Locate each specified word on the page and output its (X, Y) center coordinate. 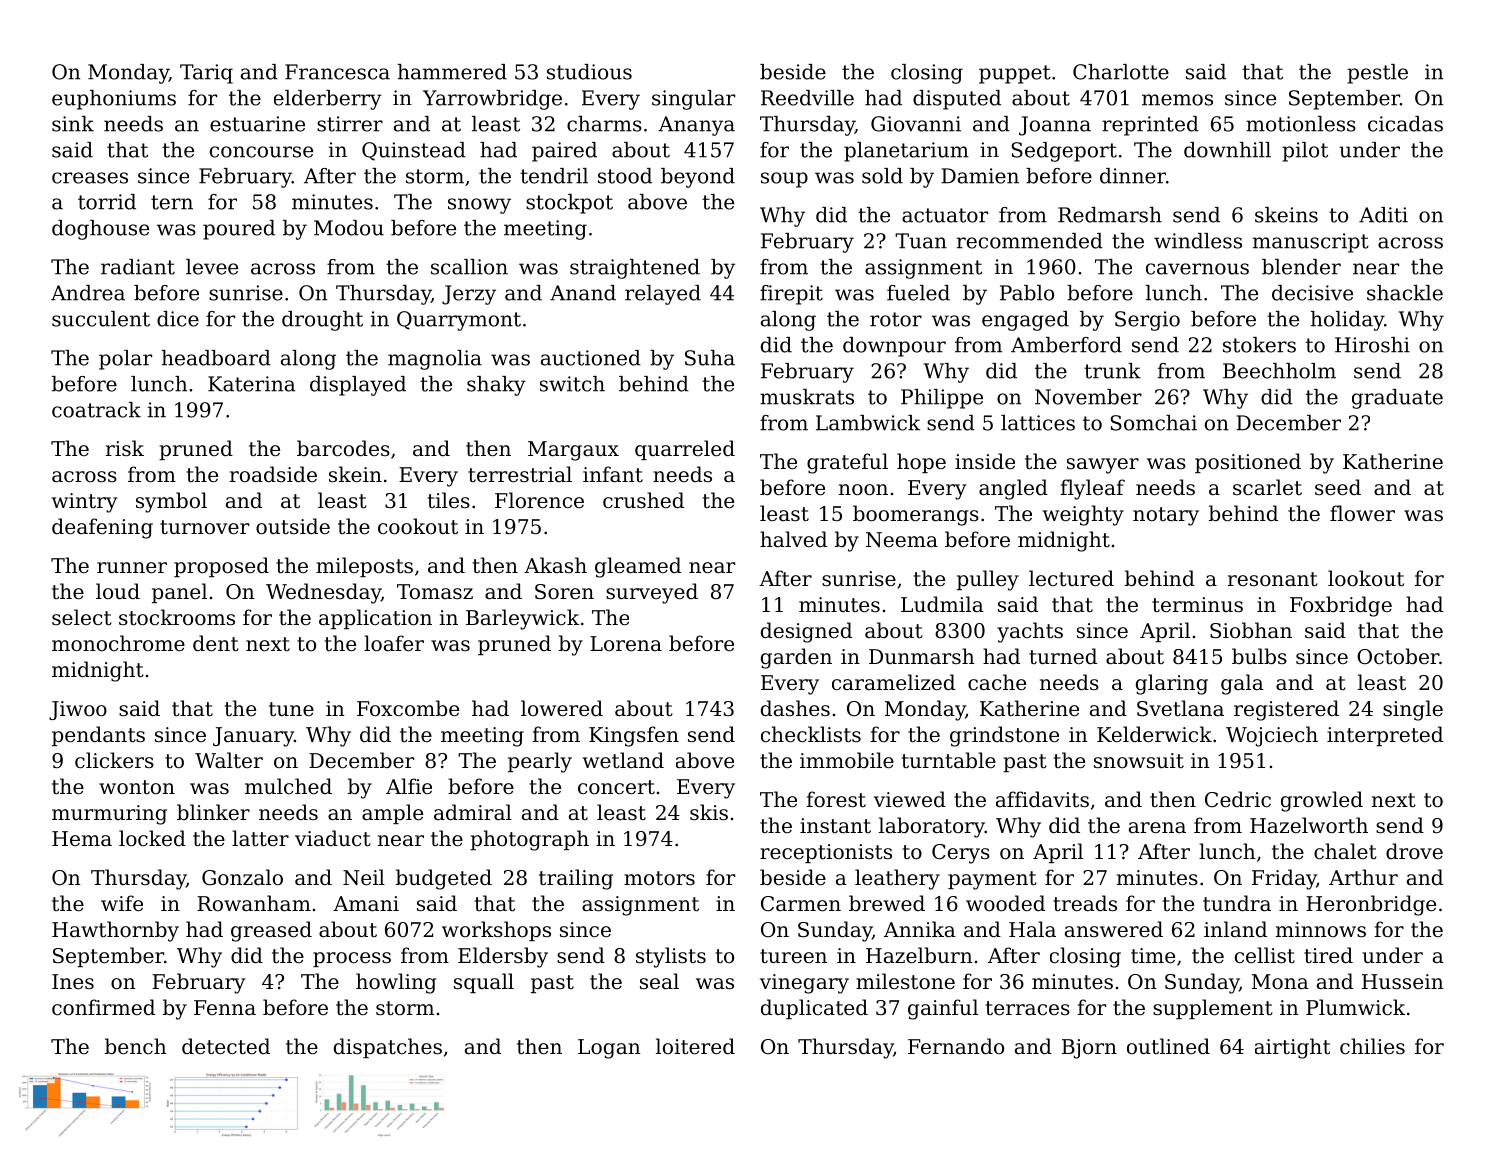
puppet (1015, 74)
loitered (695, 1046)
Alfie (409, 786)
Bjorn (1089, 1049)
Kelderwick (1154, 734)
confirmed (103, 1007)
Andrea (88, 293)
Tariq (206, 74)
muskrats (807, 397)
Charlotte (1121, 72)
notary (1166, 516)
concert (616, 787)
